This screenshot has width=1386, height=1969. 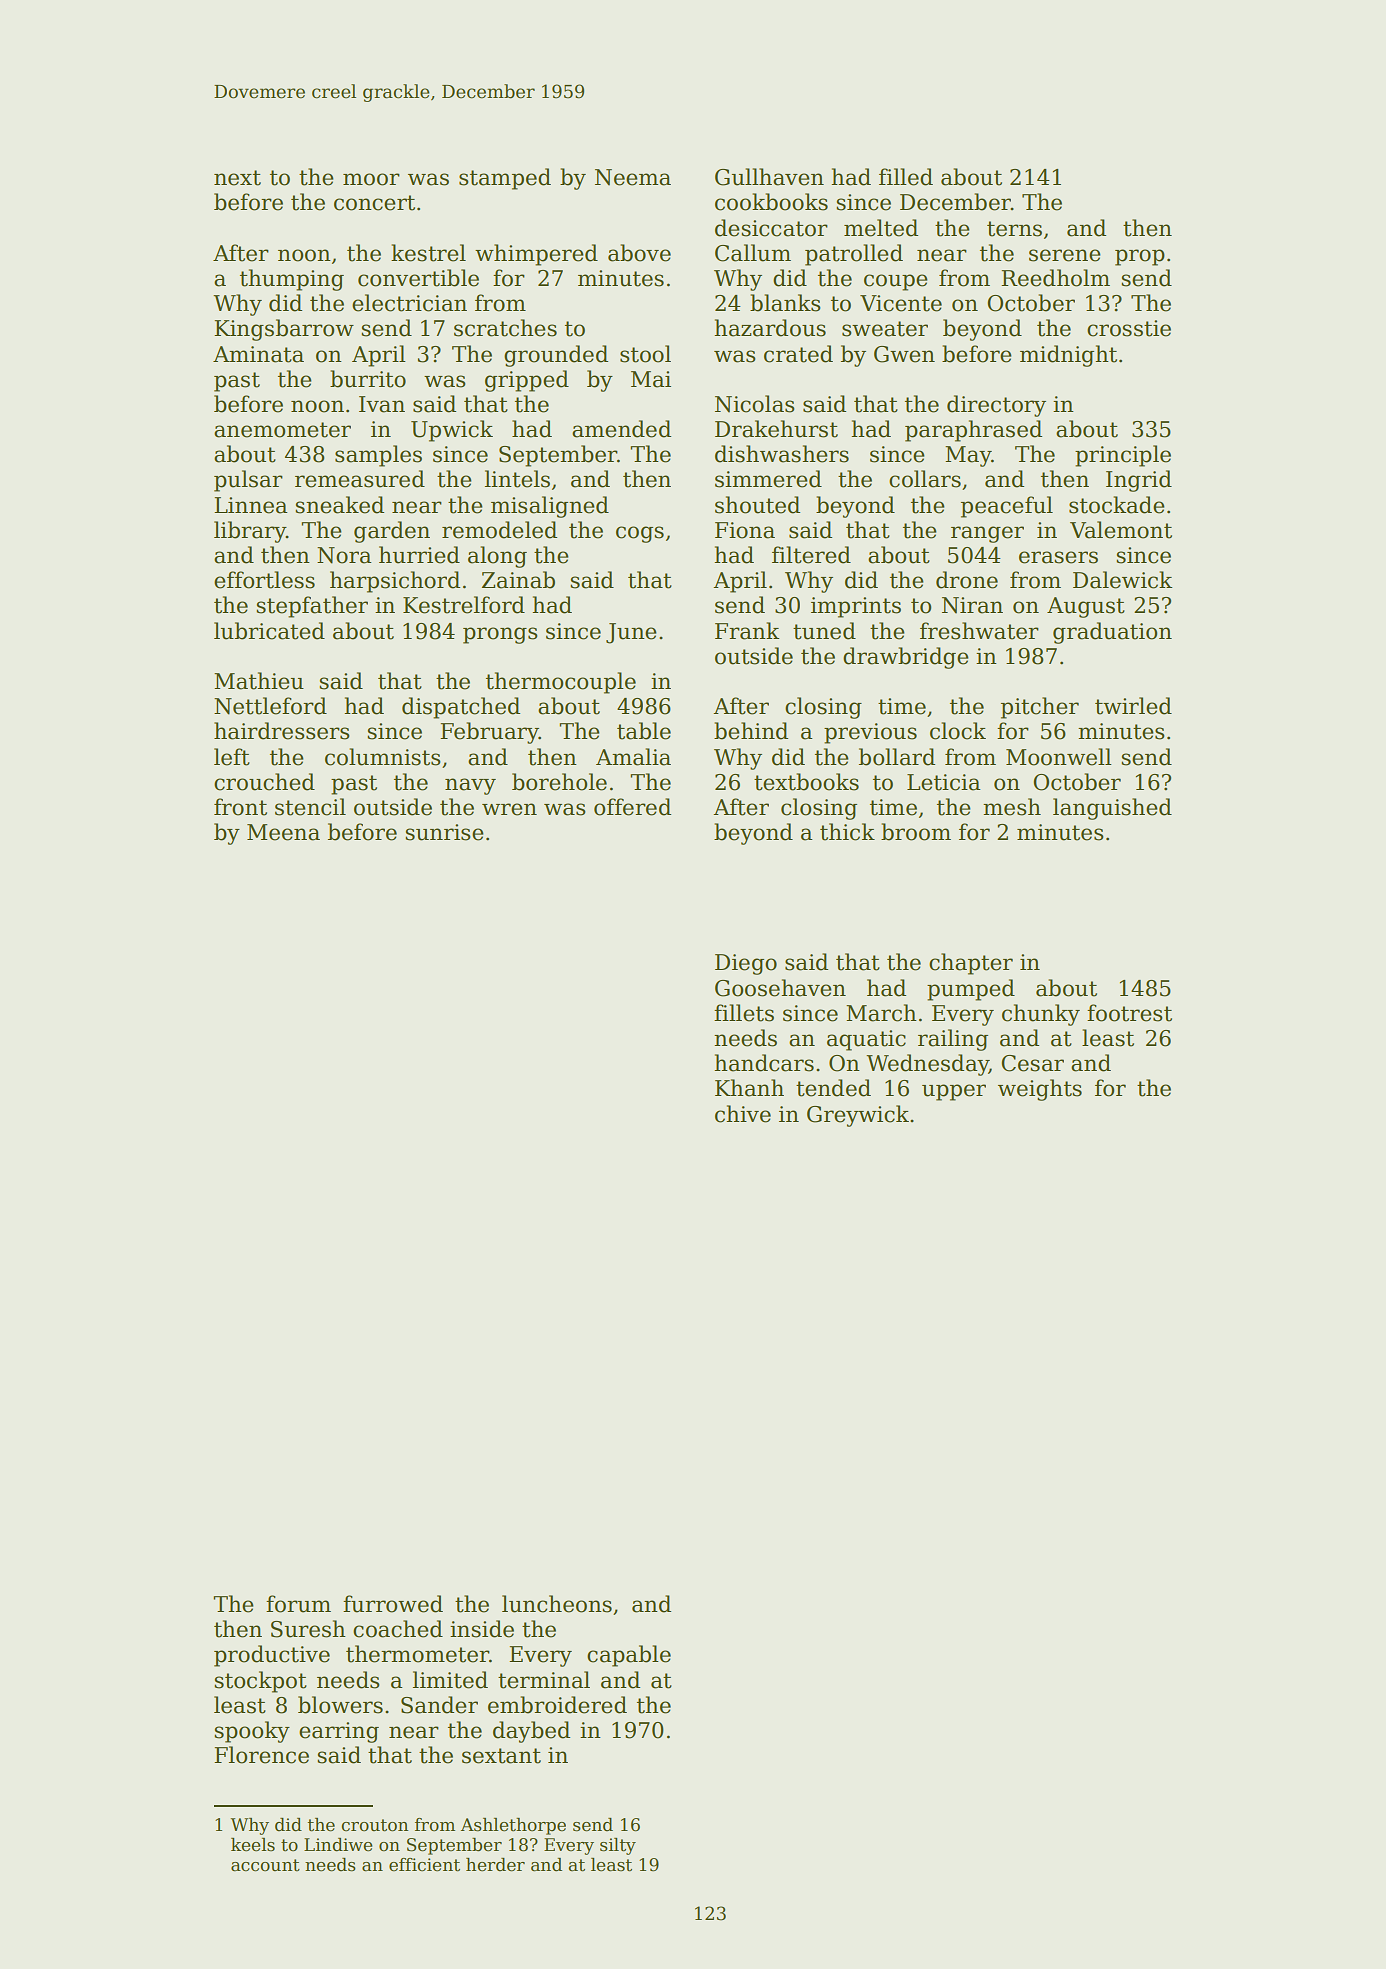 What do you see at coordinates (743, 1114) in the screenshot?
I see `chive` at bounding box center [743, 1114].
